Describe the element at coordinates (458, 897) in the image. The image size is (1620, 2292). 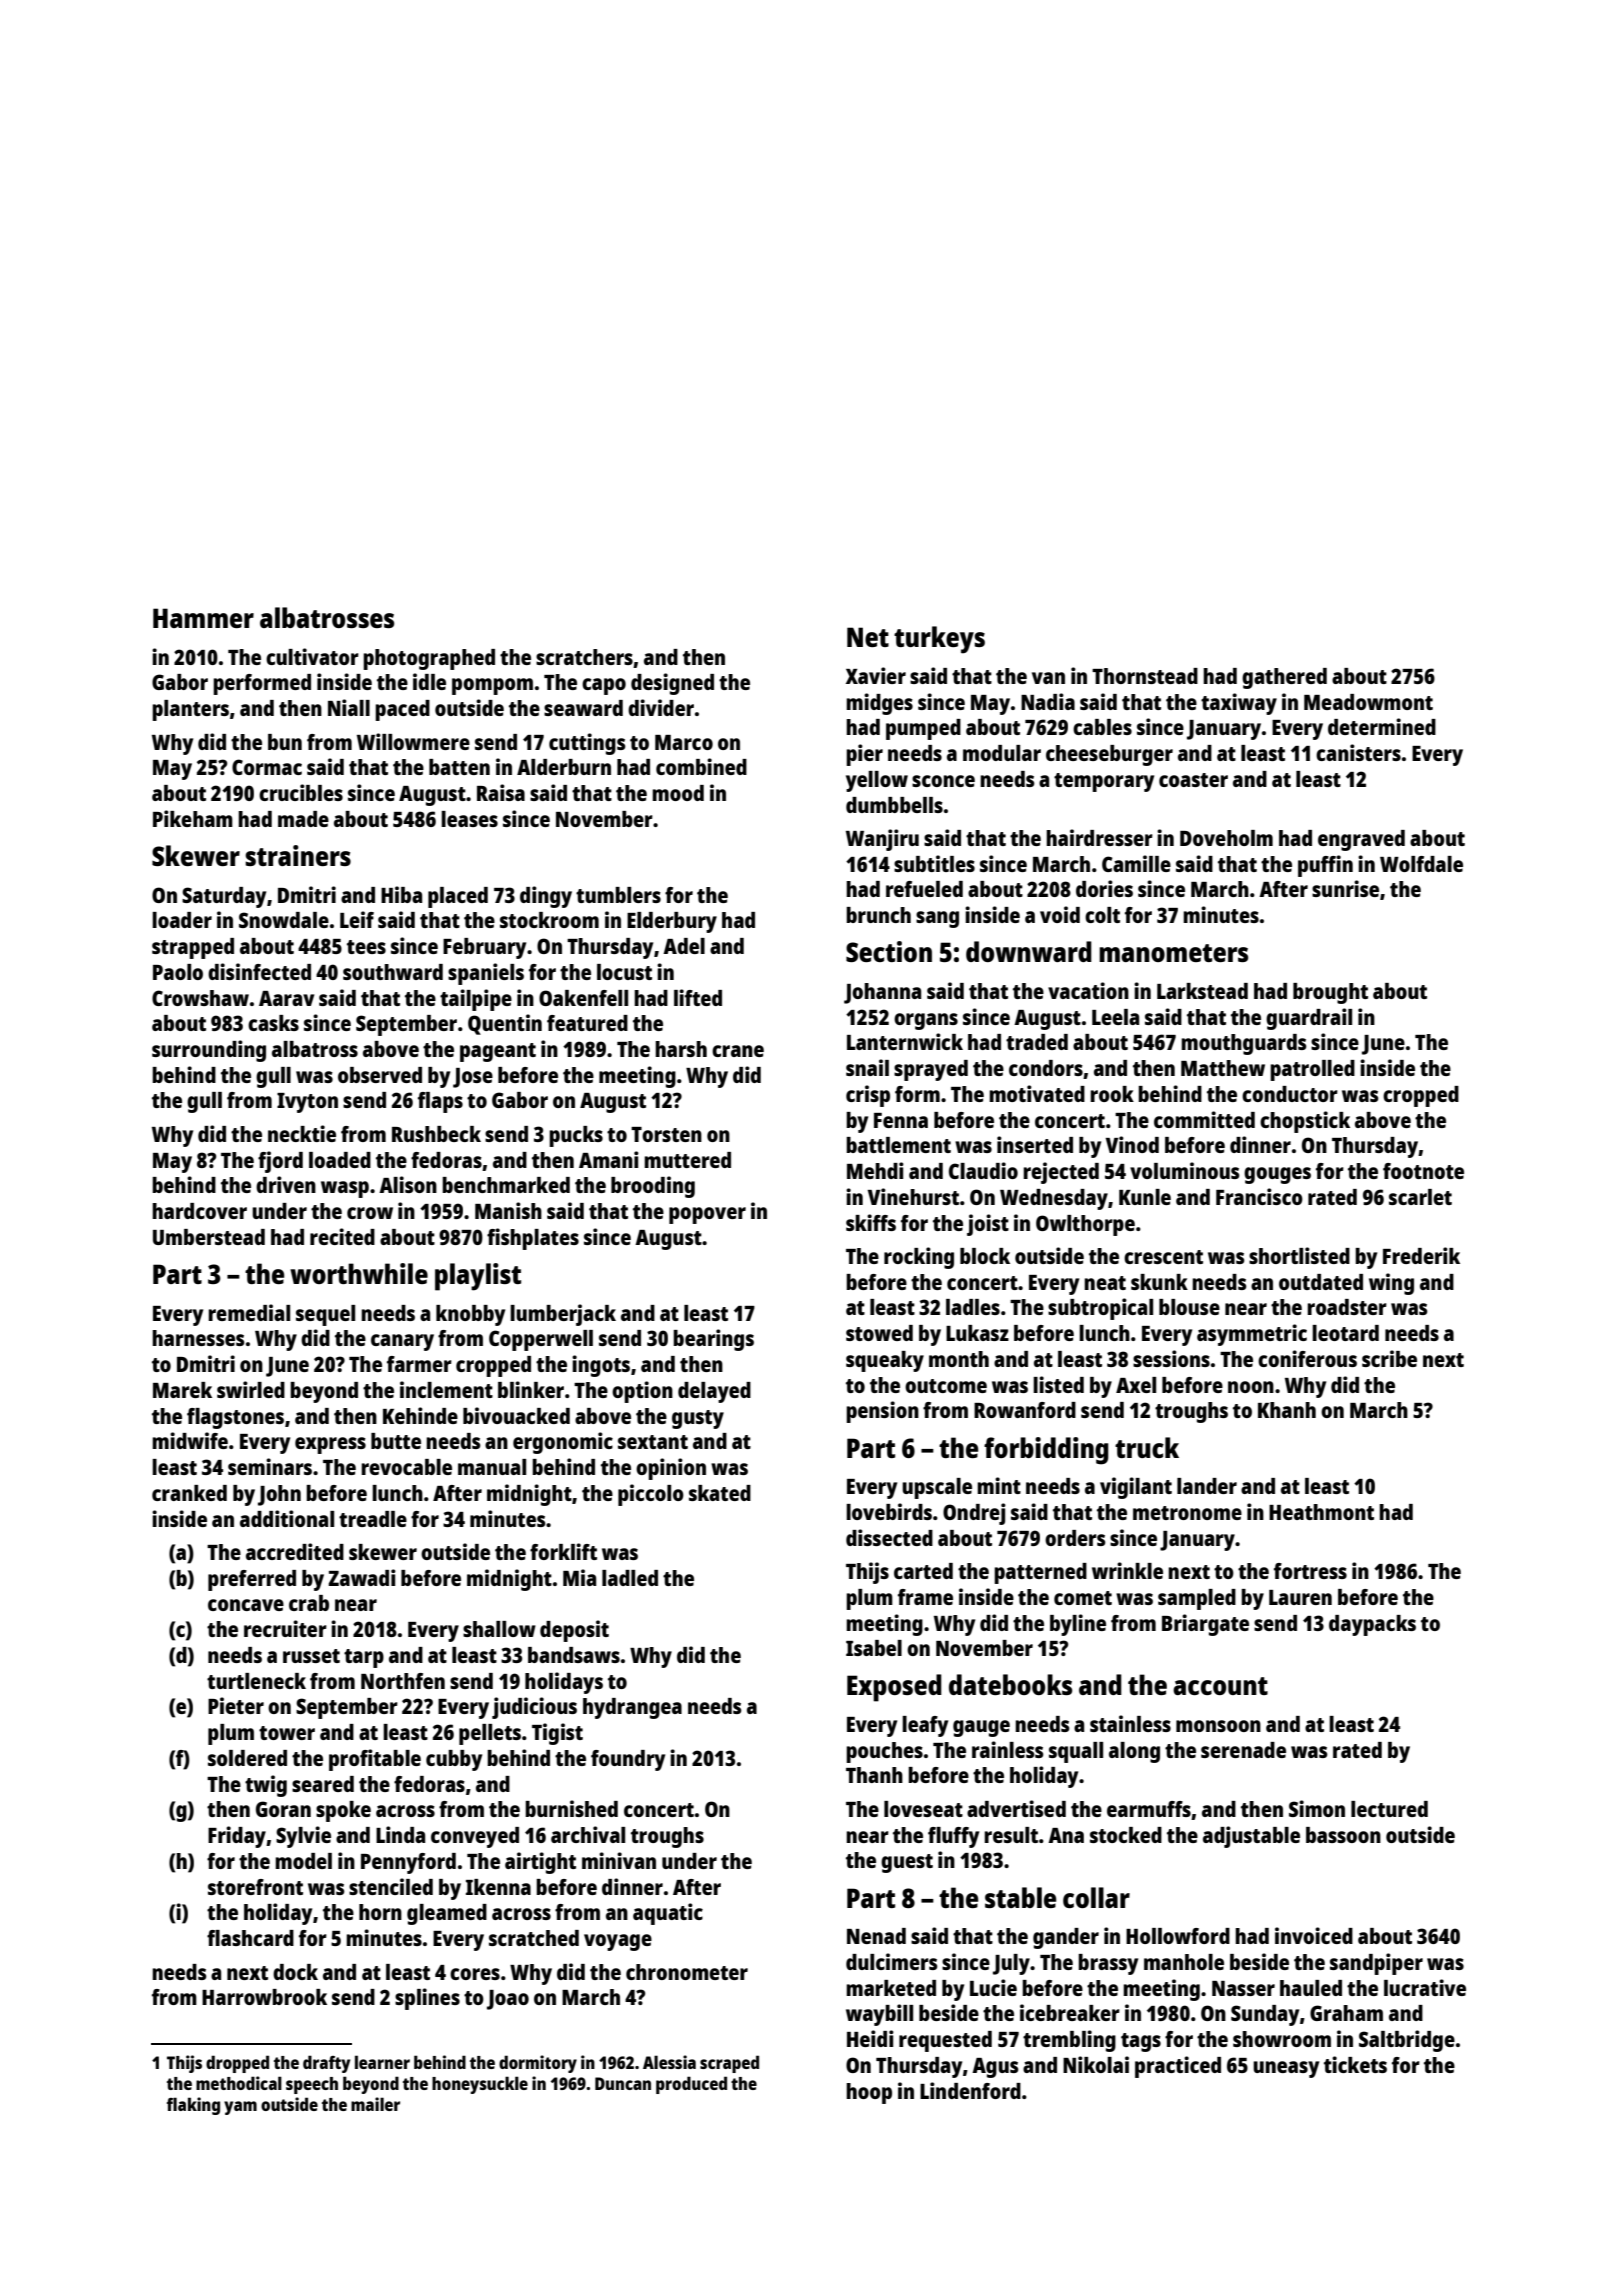
I see `placed` at that location.
